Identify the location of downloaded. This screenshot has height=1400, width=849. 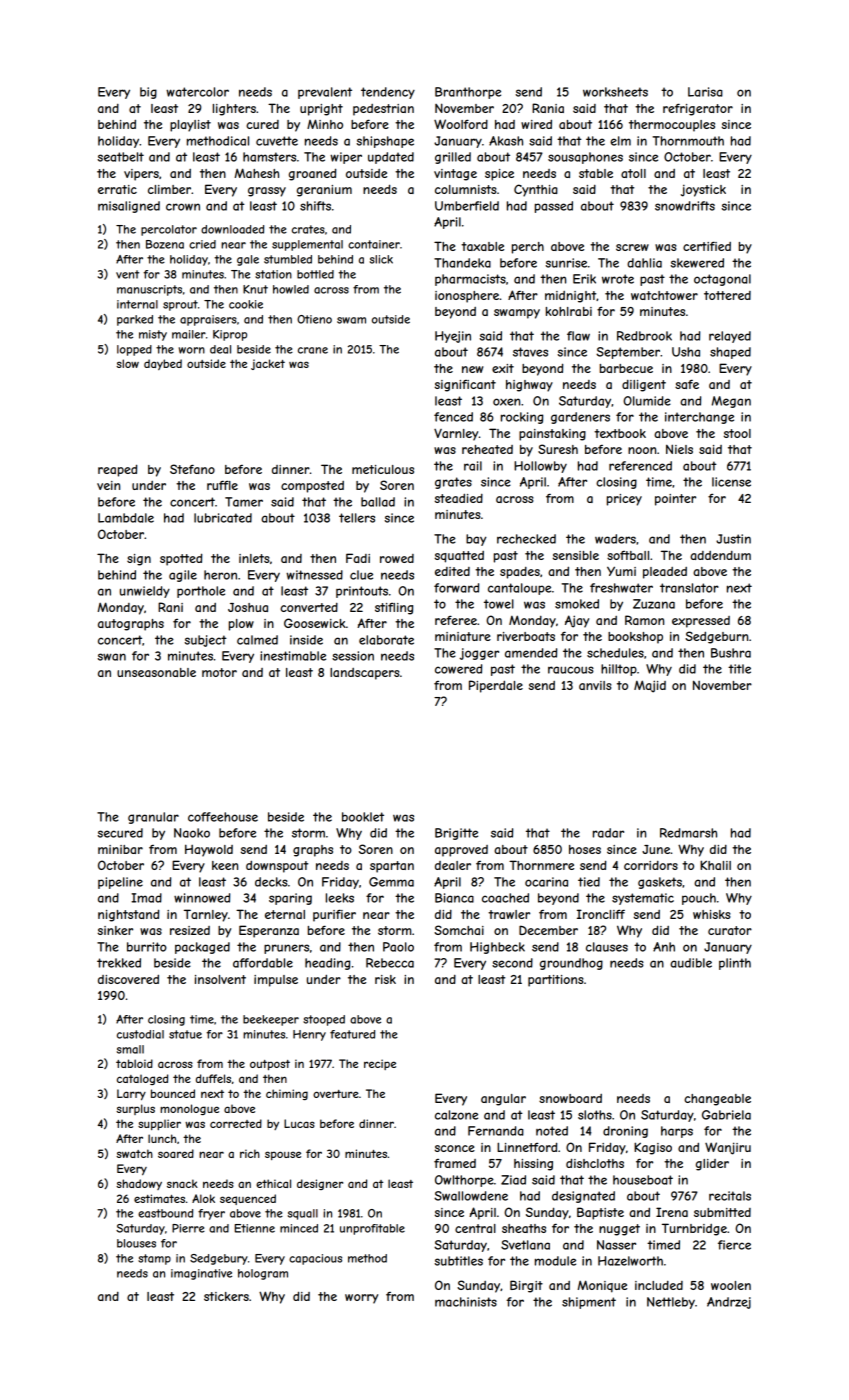
(232, 229).
